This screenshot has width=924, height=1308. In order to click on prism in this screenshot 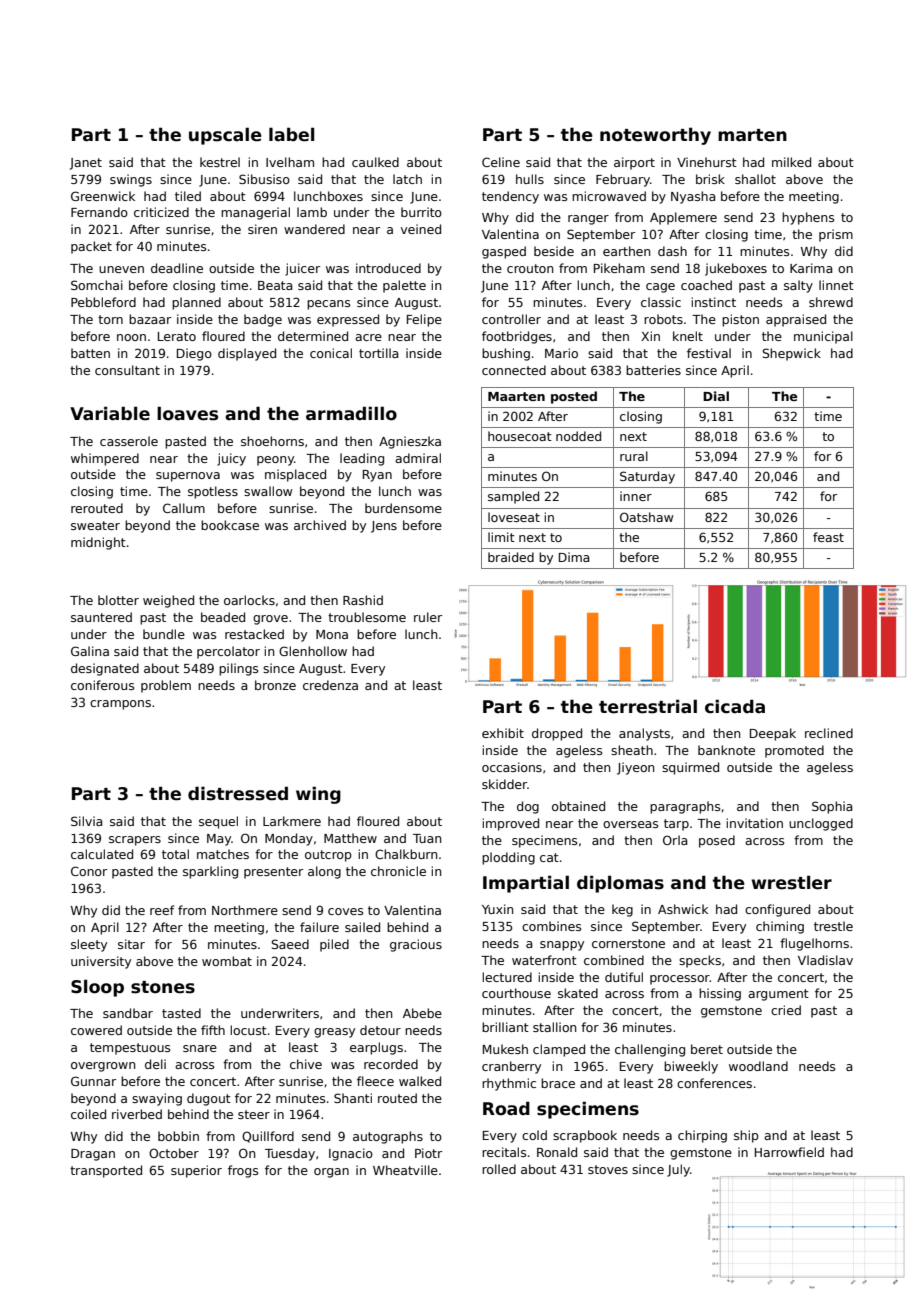, I will do `click(836, 235)`.
